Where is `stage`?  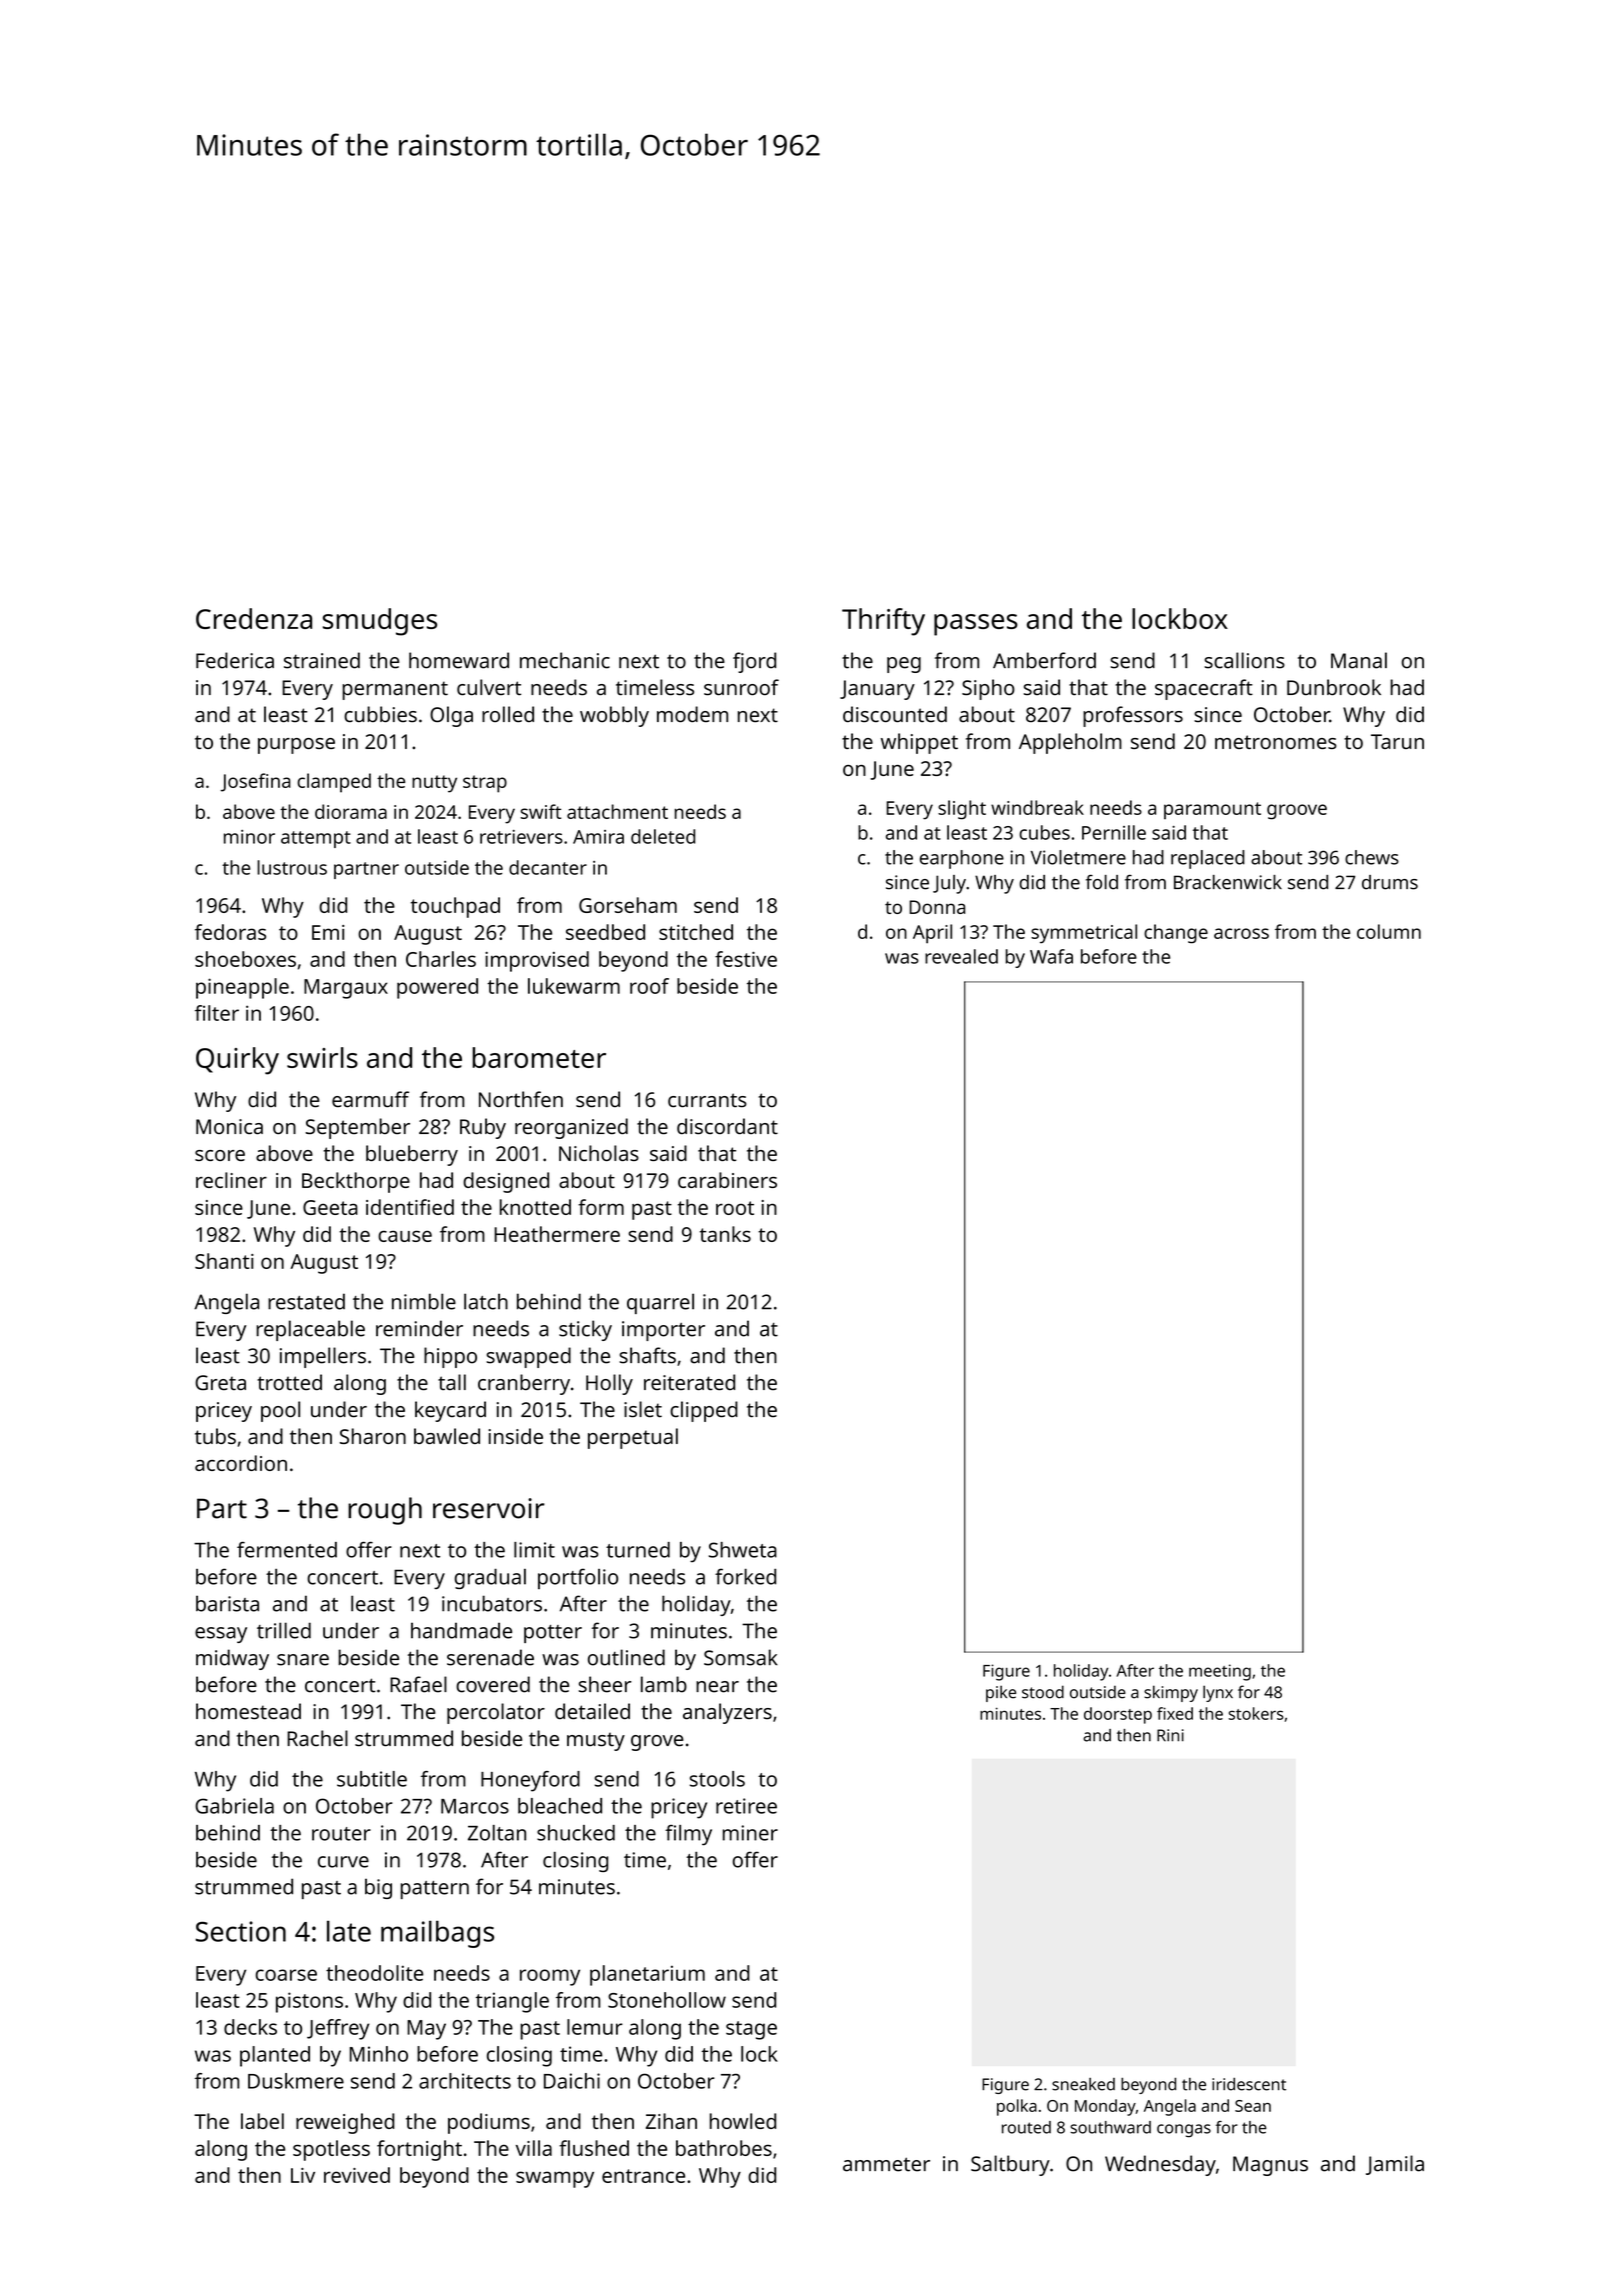
stage is located at coordinates (751, 2030).
